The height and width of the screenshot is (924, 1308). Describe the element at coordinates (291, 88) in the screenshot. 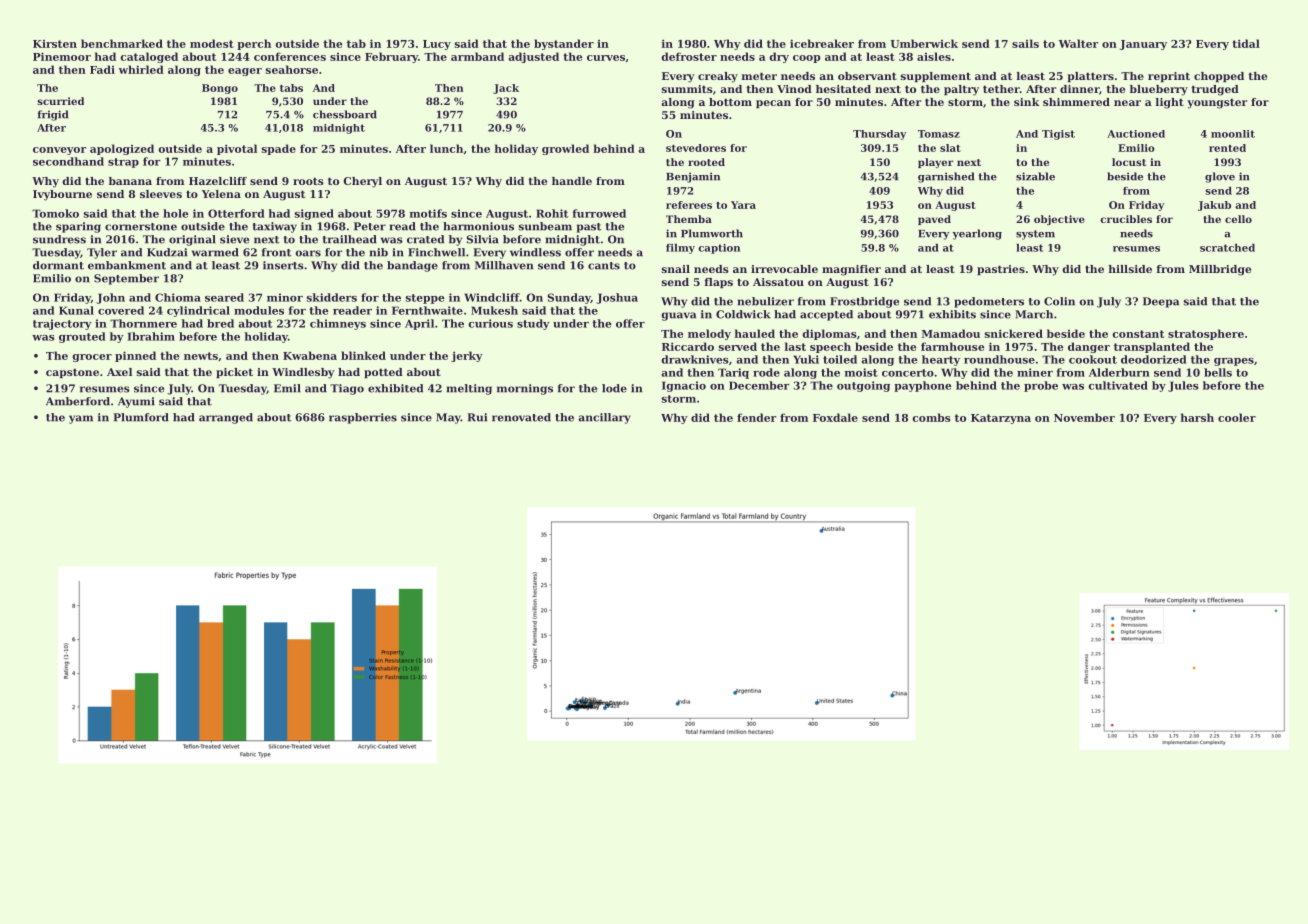

I see `tabs` at that location.
